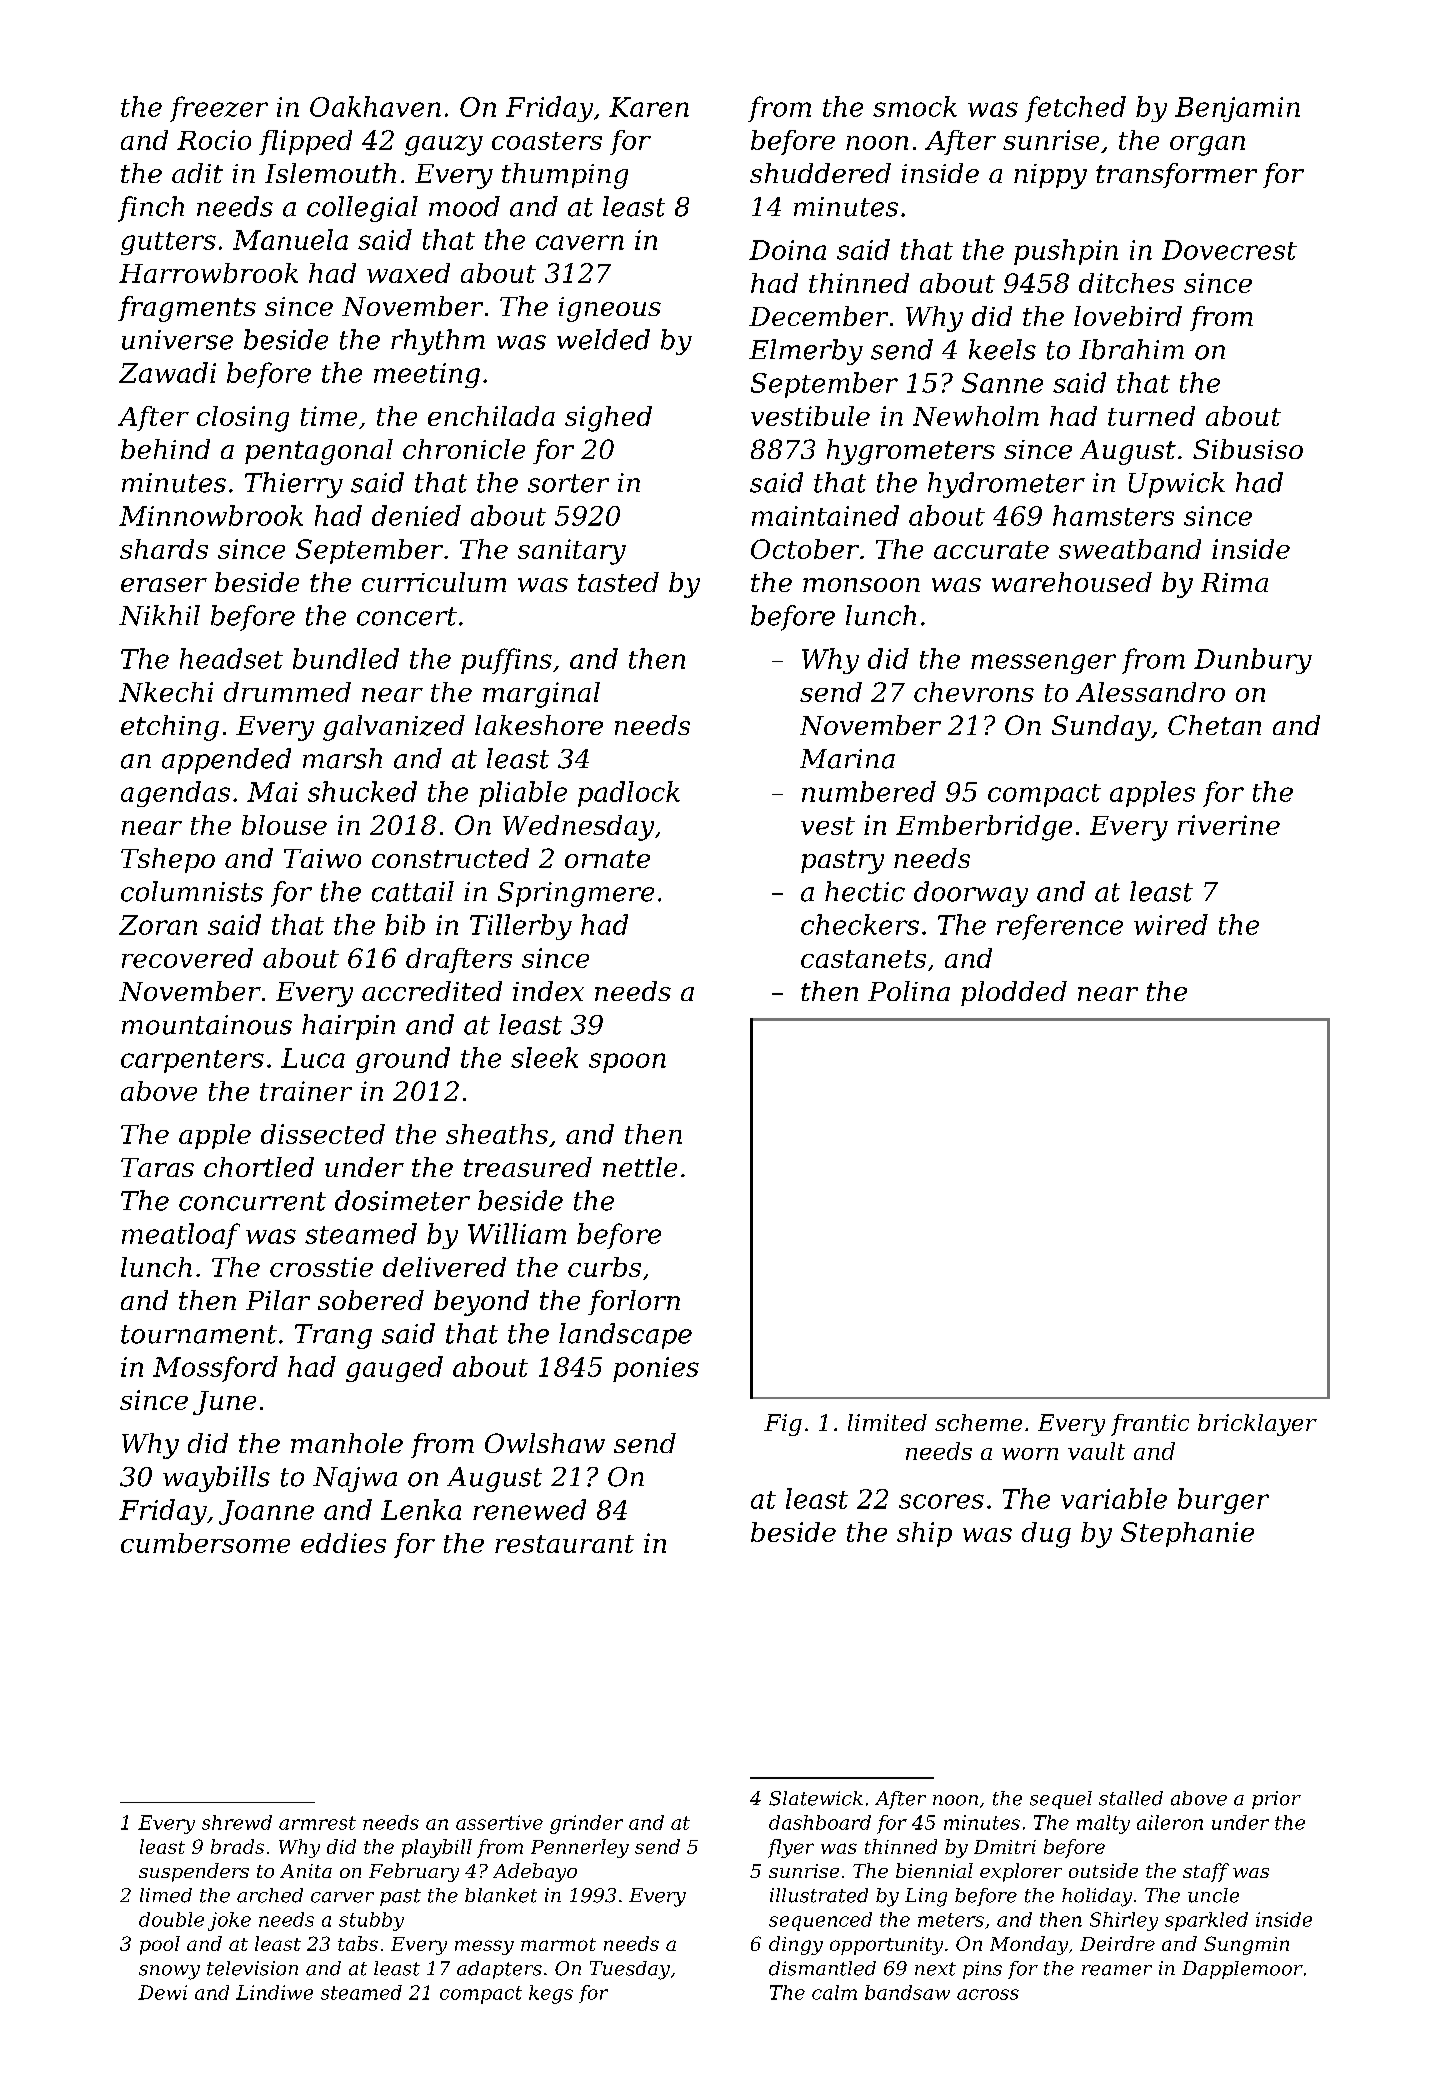 The width and height of the image is (1450, 2100). I want to click on December, so click(818, 316).
